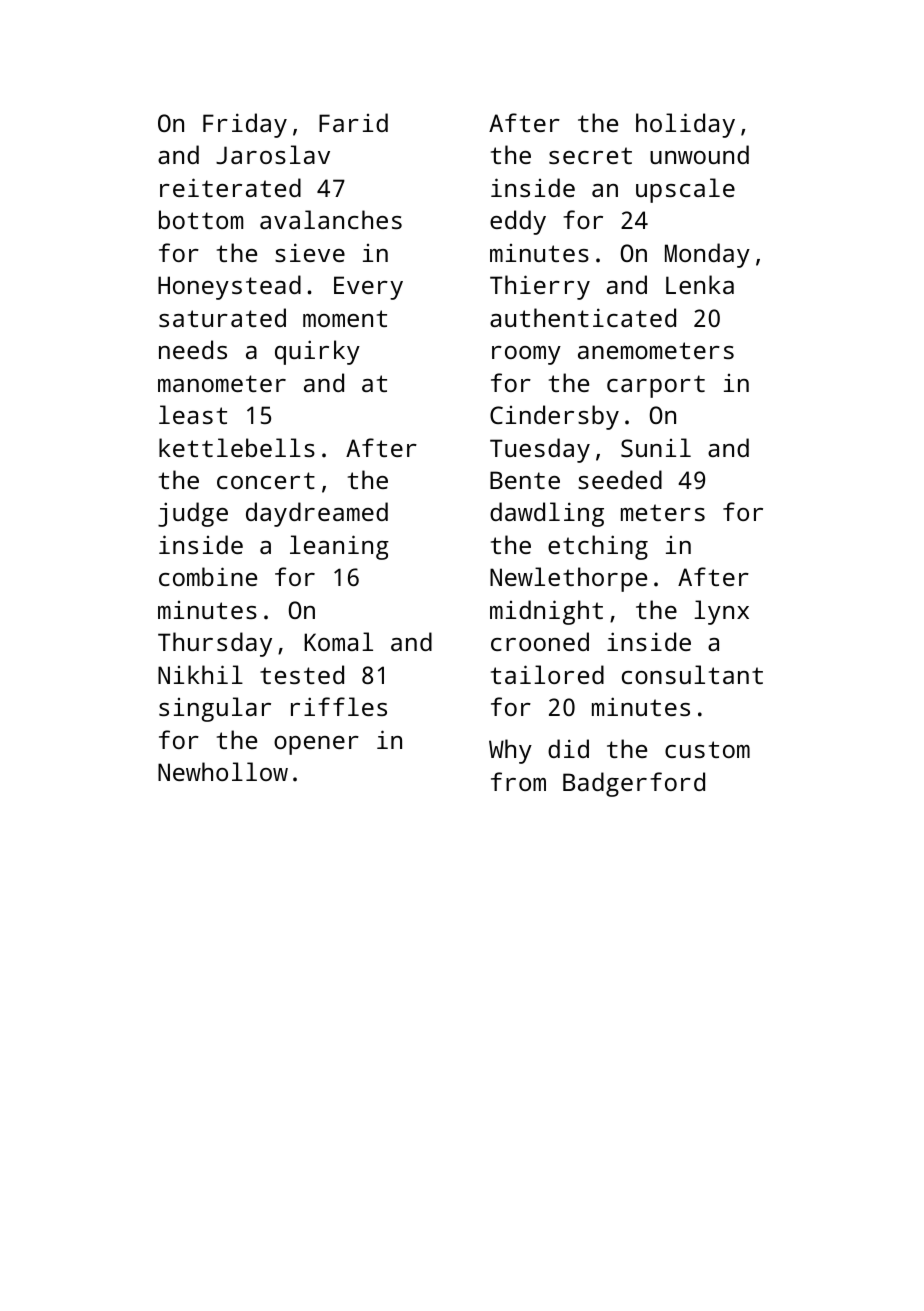 Image resolution: width=924 pixels, height=1311 pixels. I want to click on Honeystead, so click(229, 287).
